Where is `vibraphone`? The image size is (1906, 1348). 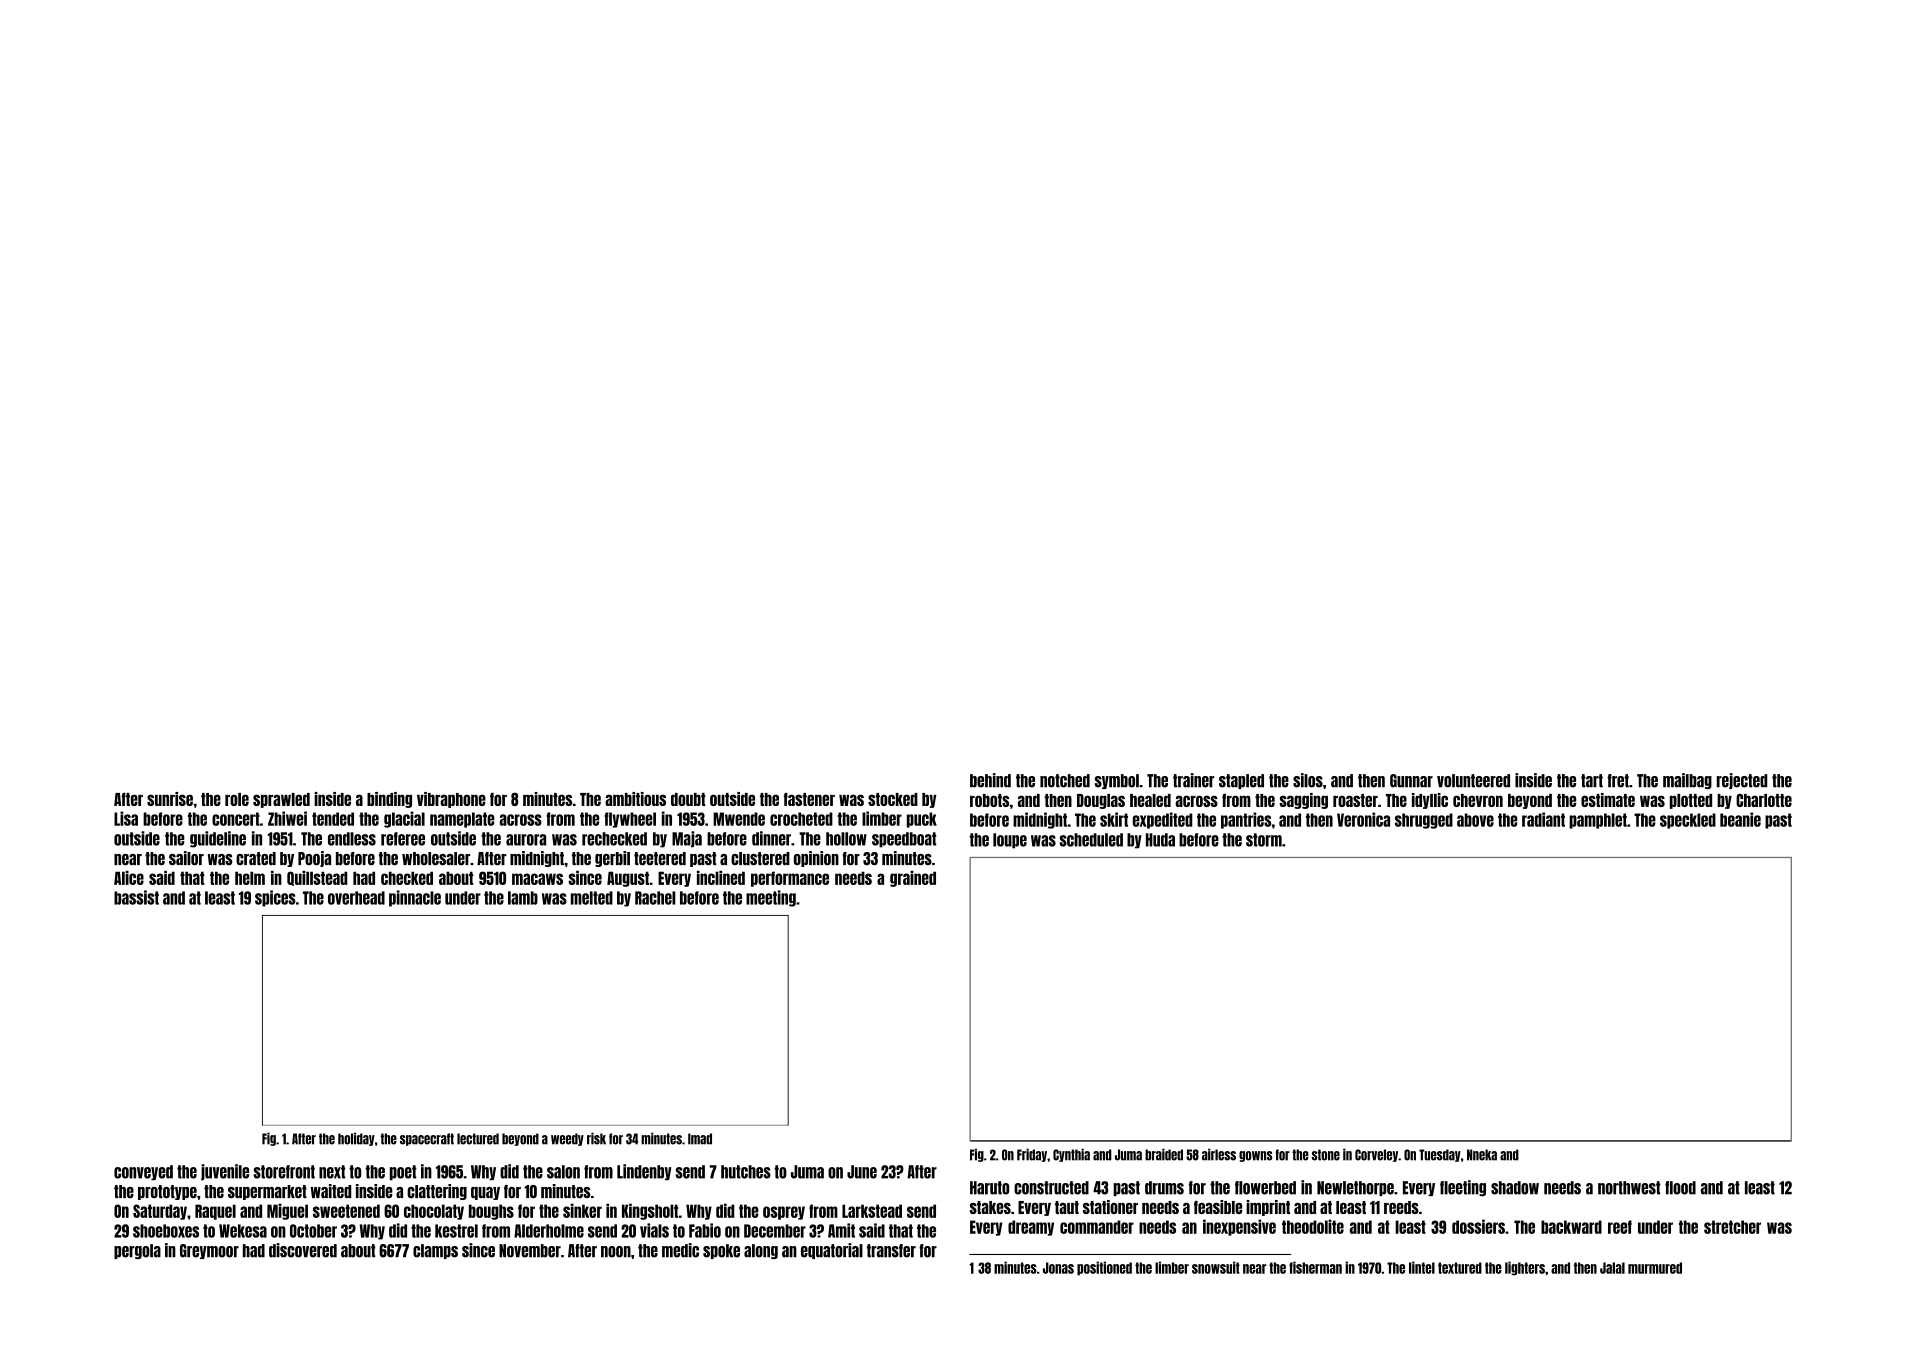 vibraphone is located at coordinates (451, 800).
